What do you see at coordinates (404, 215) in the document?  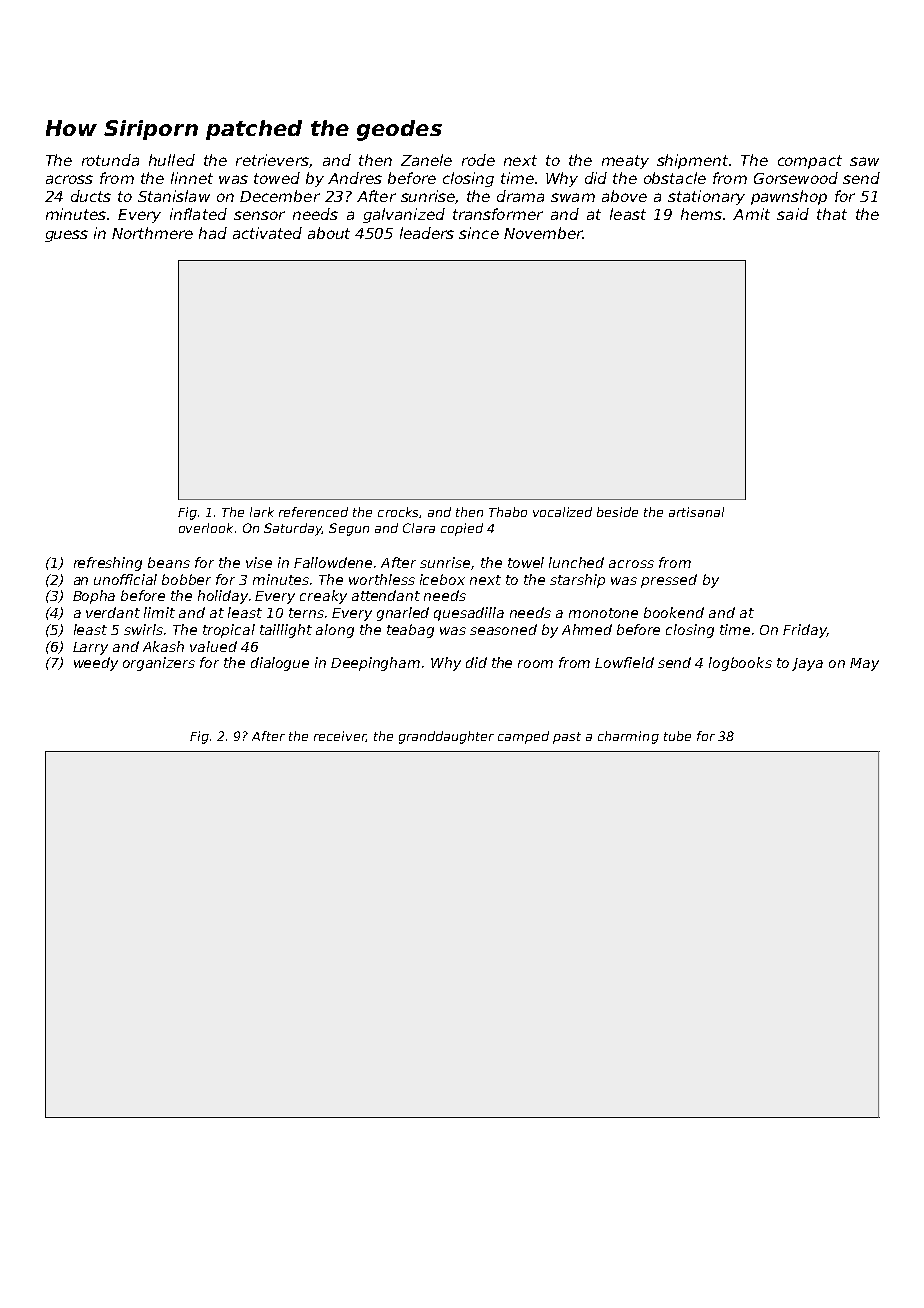 I see `galvanized` at bounding box center [404, 215].
